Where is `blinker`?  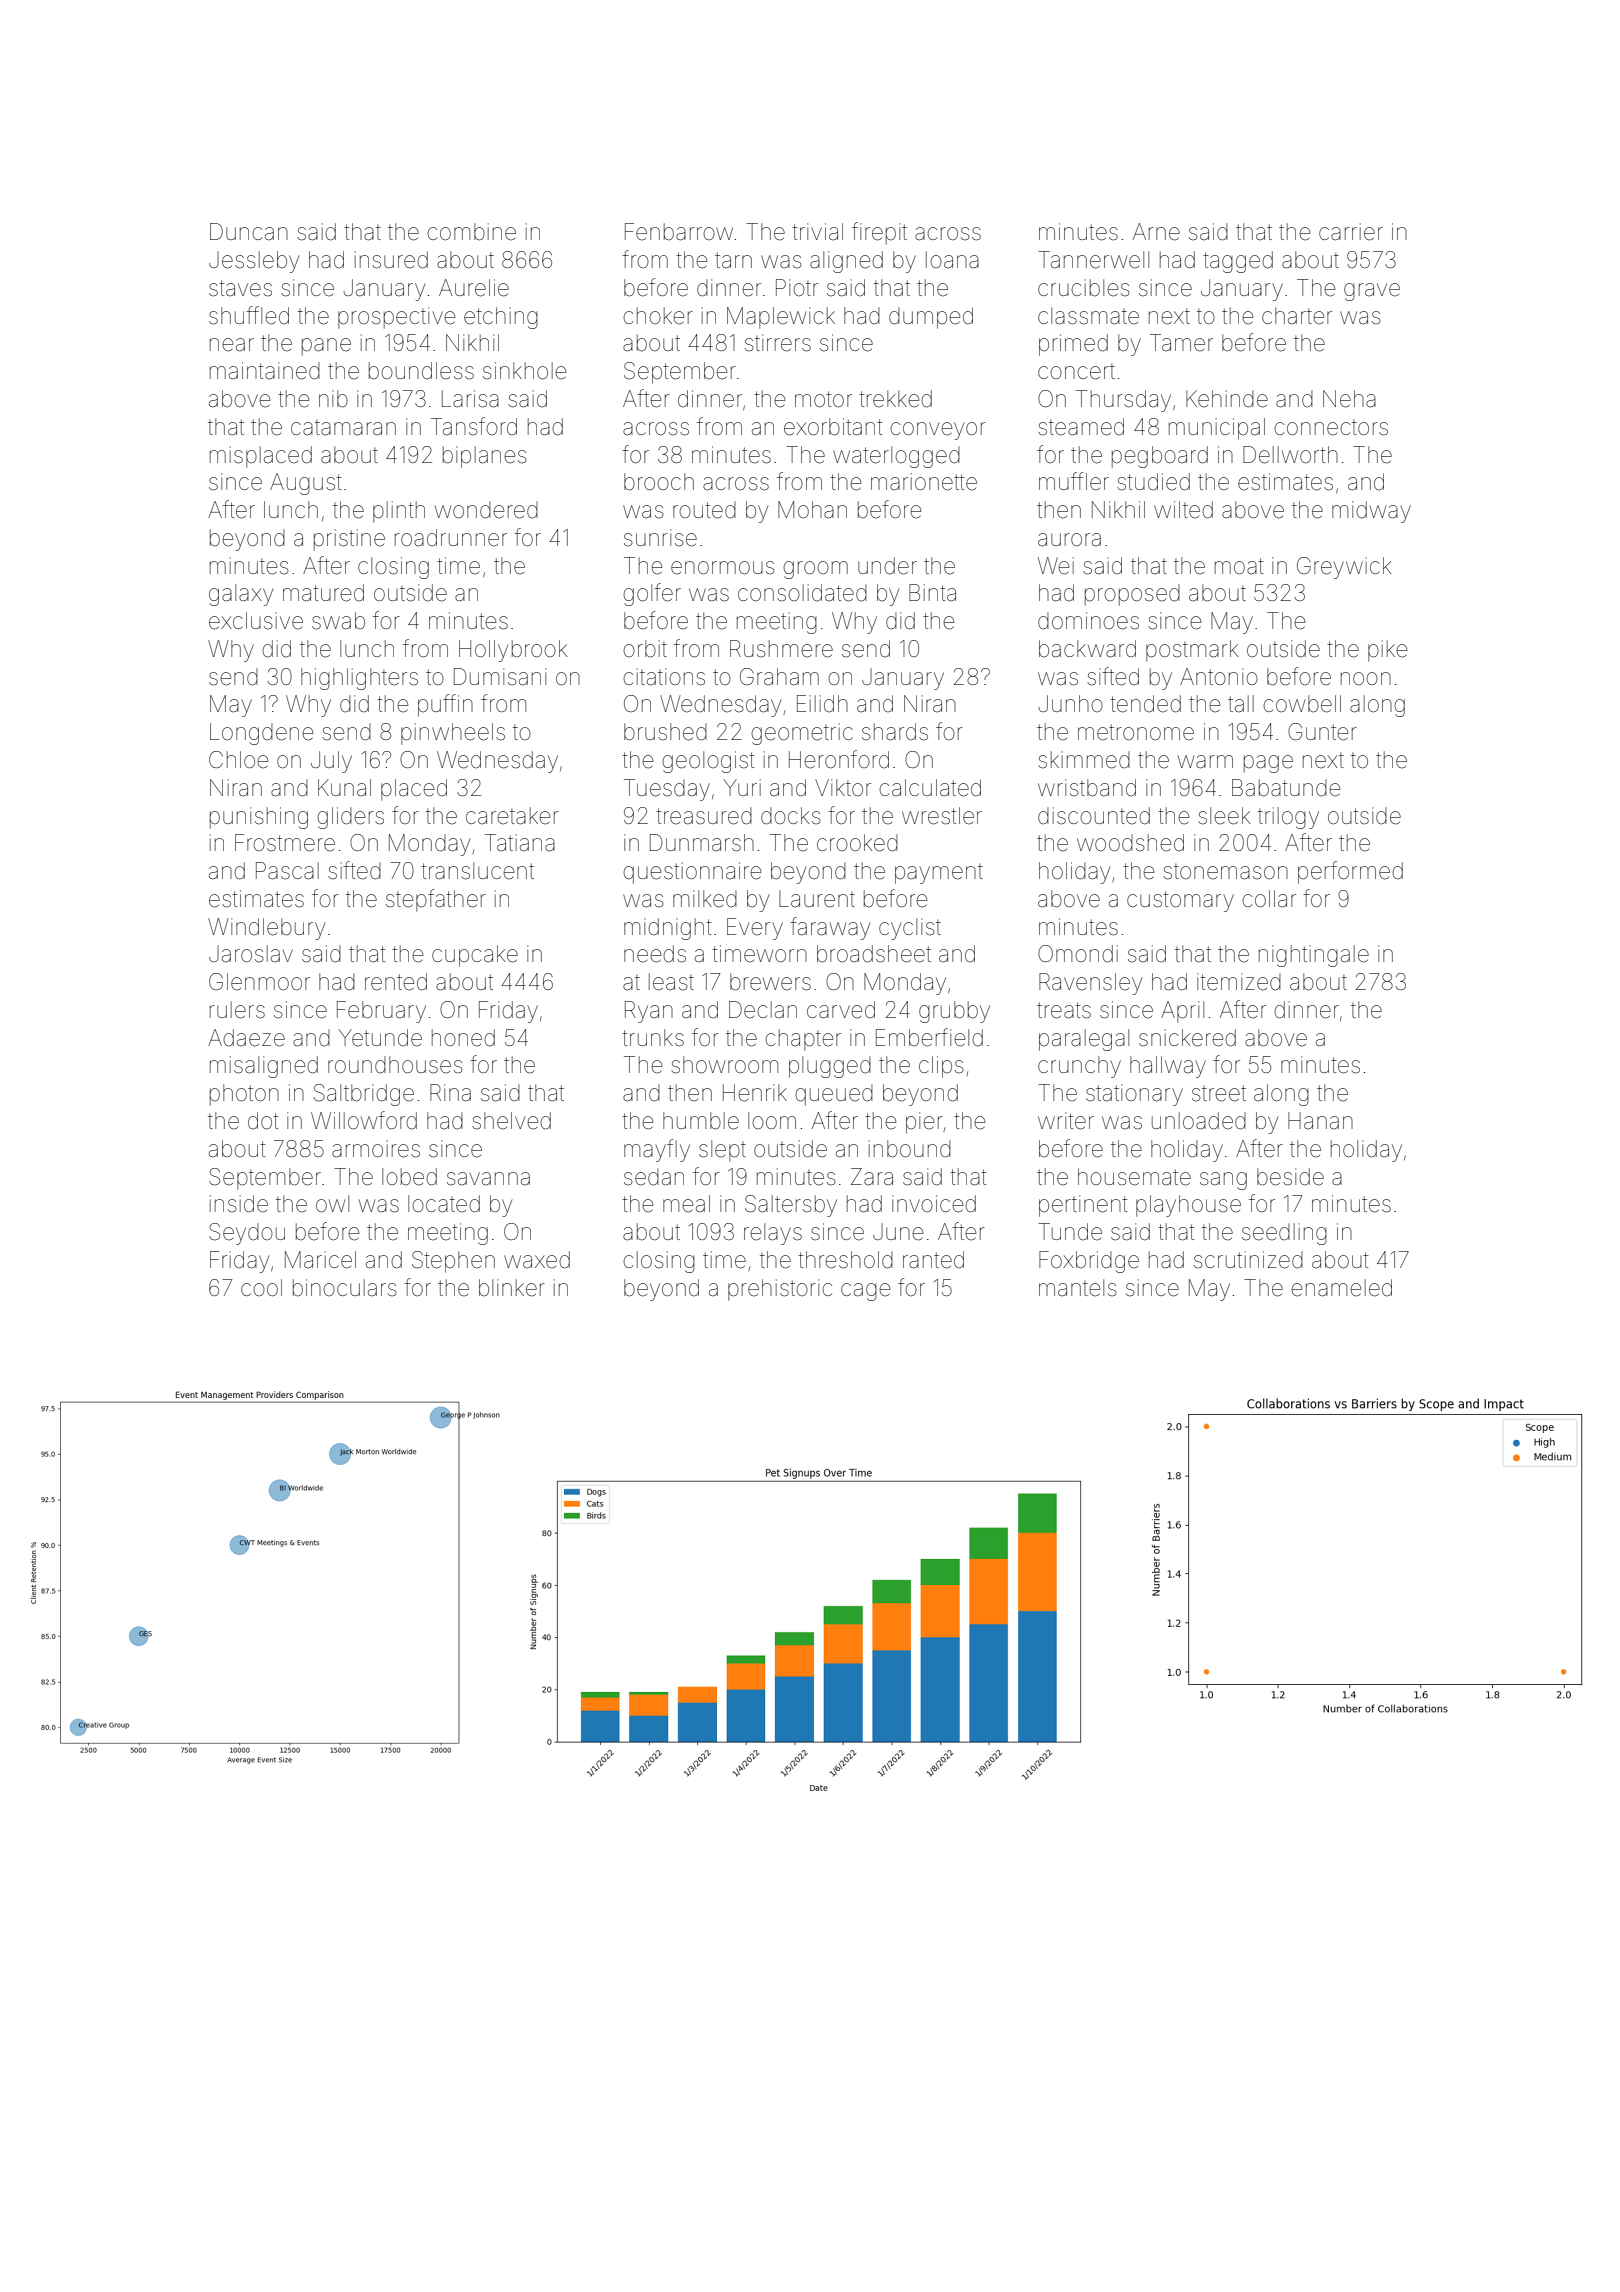
blinker is located at coordinates (512, 1288).
